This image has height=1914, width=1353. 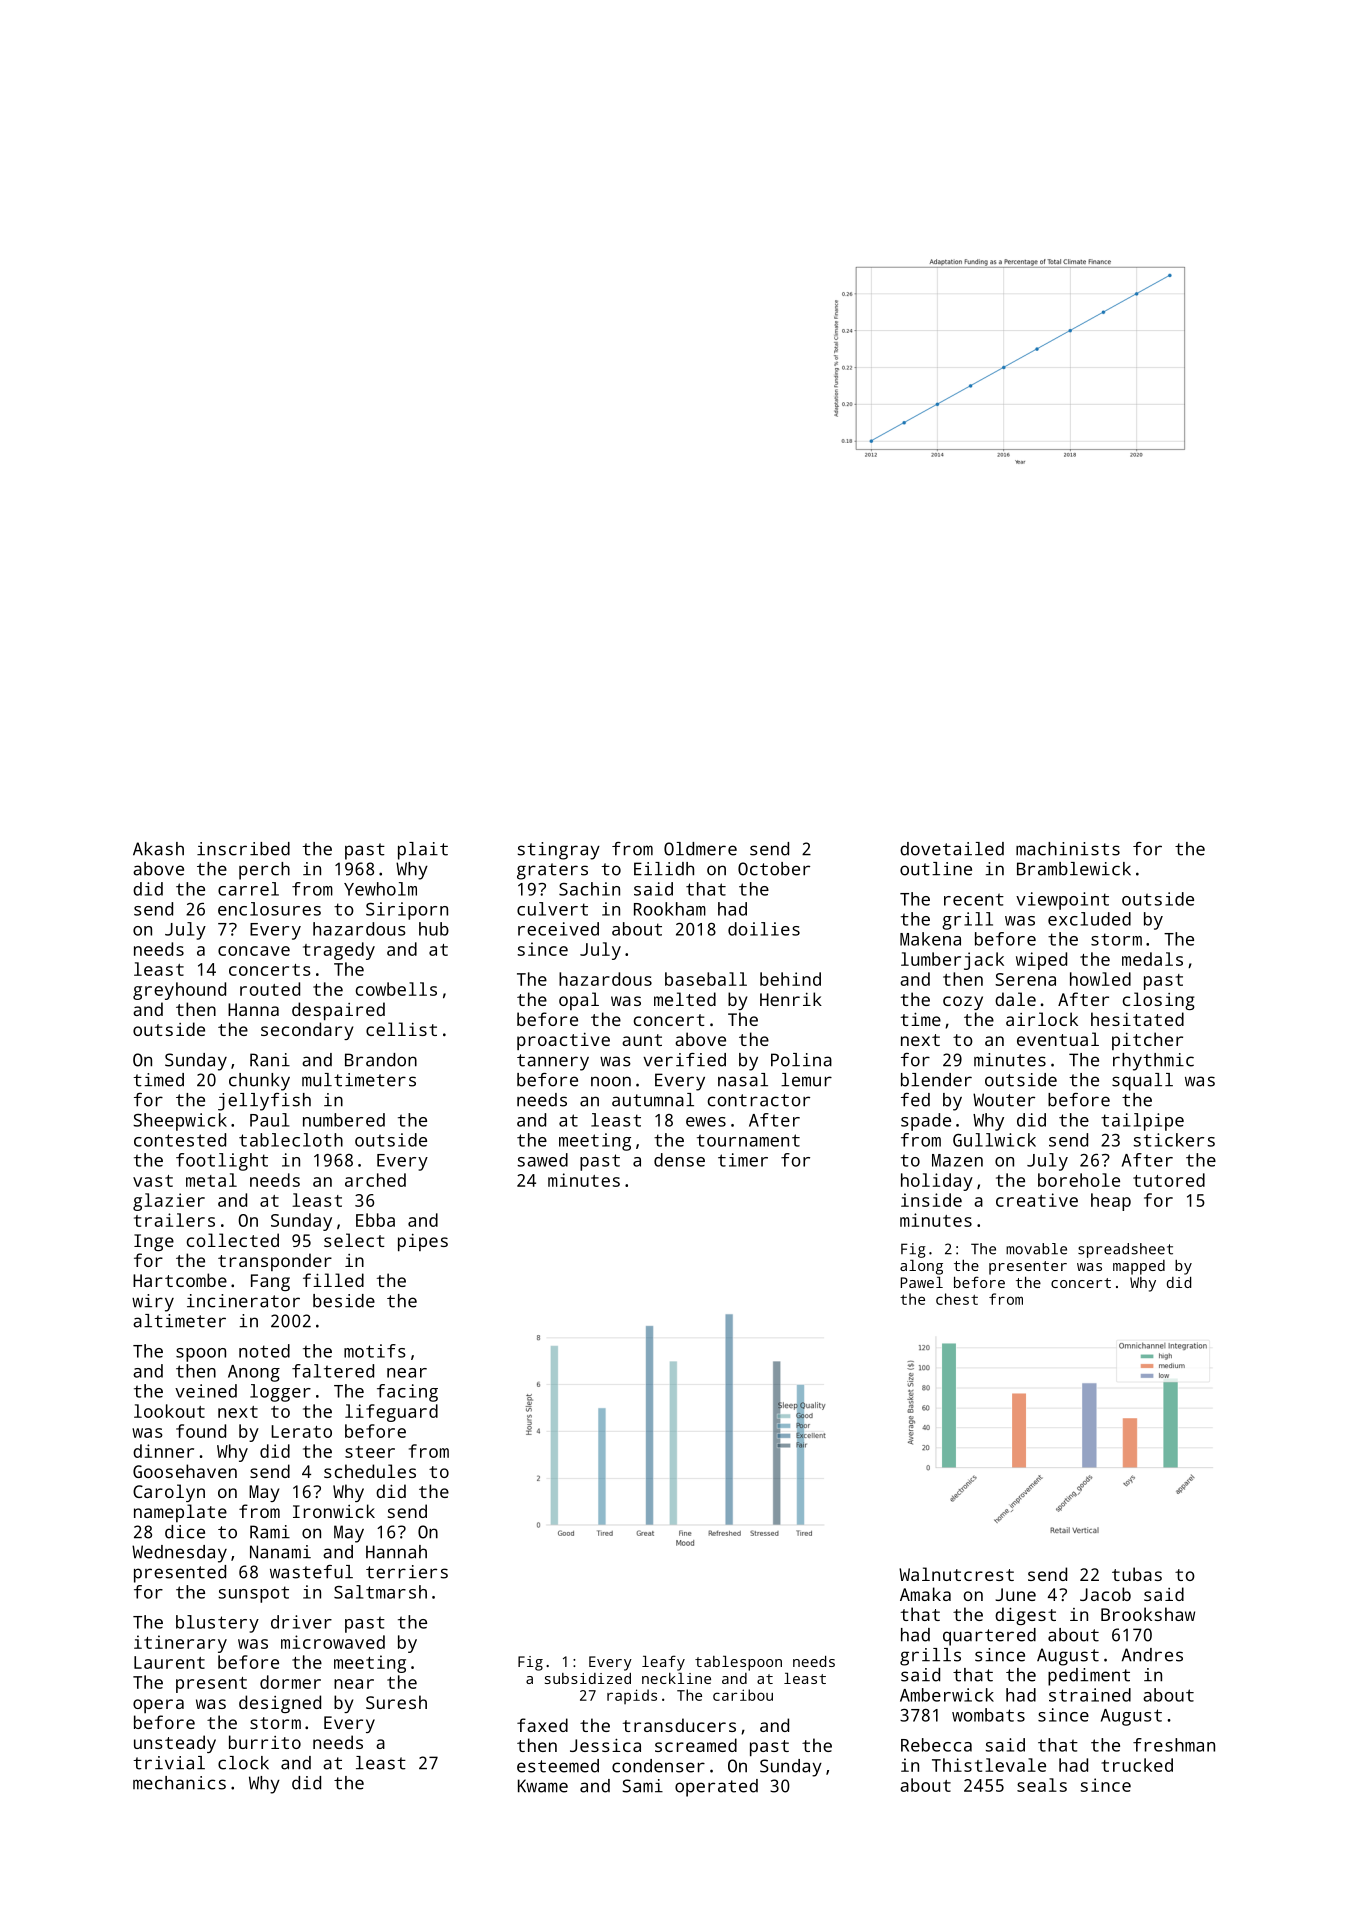 What do you see at coordinates (158, 849) in the image?
I see `Akash` at bounding box center [158, 849].
